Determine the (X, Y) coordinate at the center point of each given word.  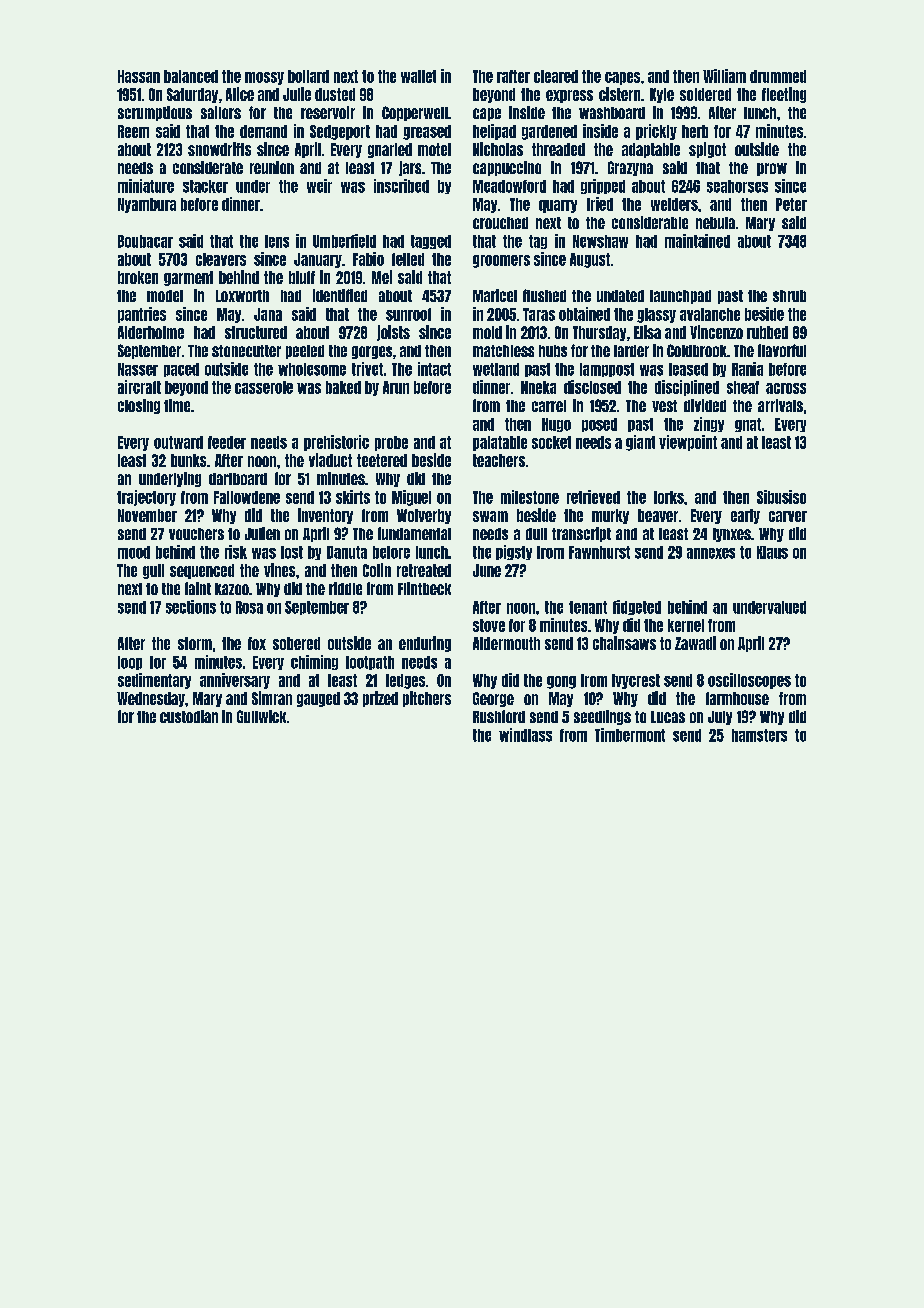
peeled (305, 352)
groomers (501, 261)
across (786, 388)
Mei (382, 277)
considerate (208, 167)
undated (620, 296)
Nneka (538, 387)
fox (257, 643)
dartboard (238, 479)
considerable (650, 222)
